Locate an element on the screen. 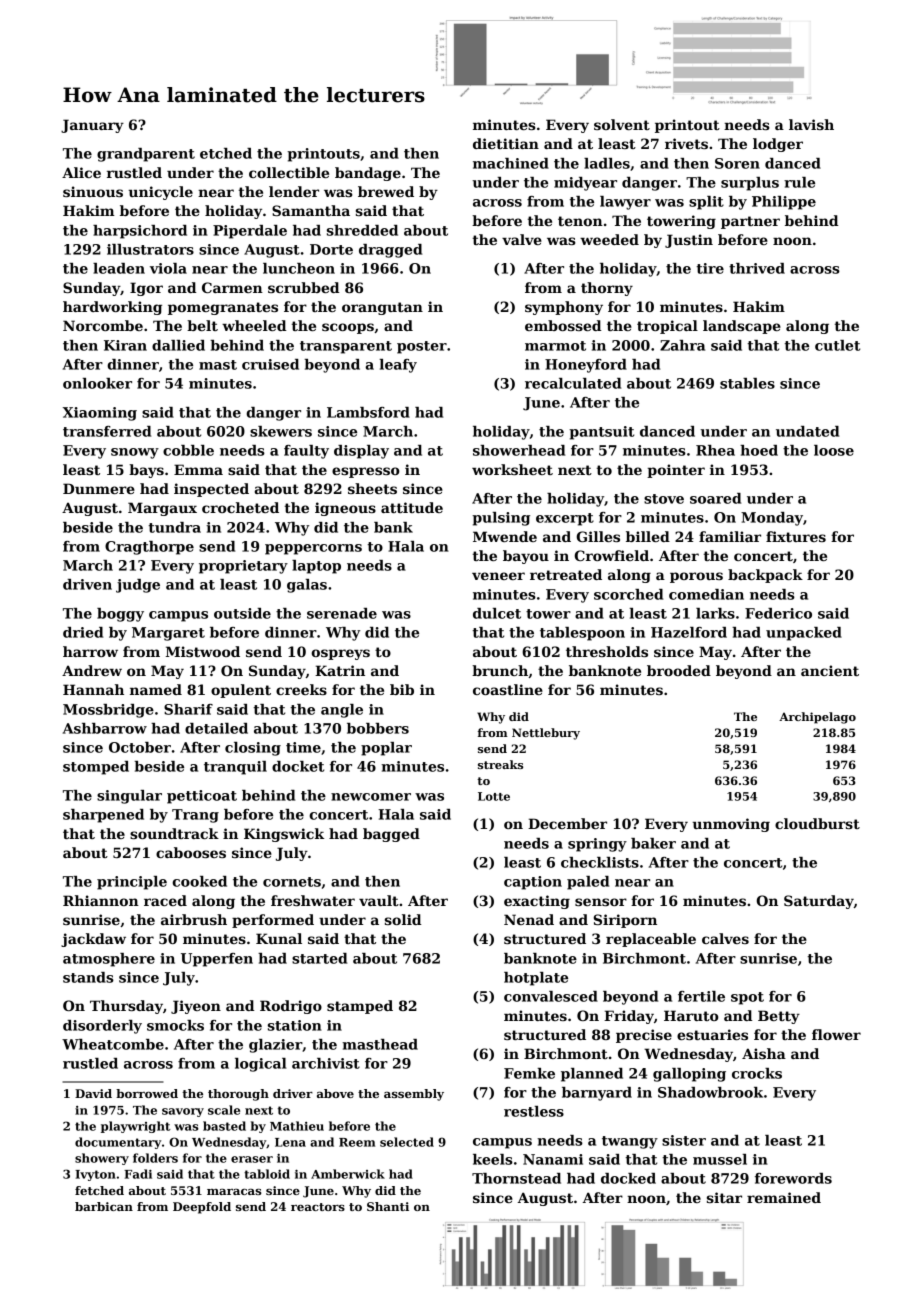 This screenshot has height=1308, width=924. convalesced is located at coordinates (551, 996).
